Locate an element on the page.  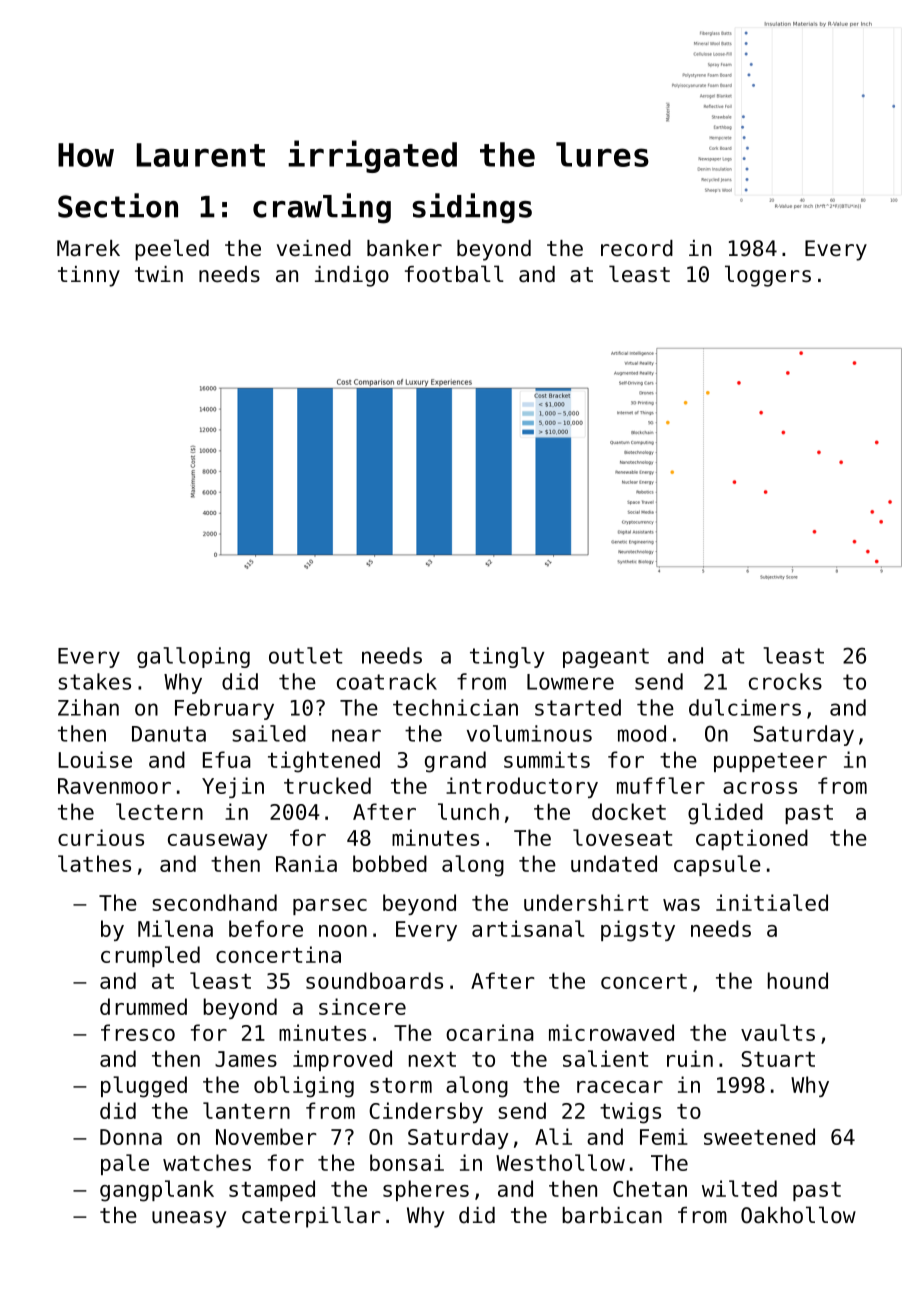
dulcimers is located at coordinates (745, 707).
